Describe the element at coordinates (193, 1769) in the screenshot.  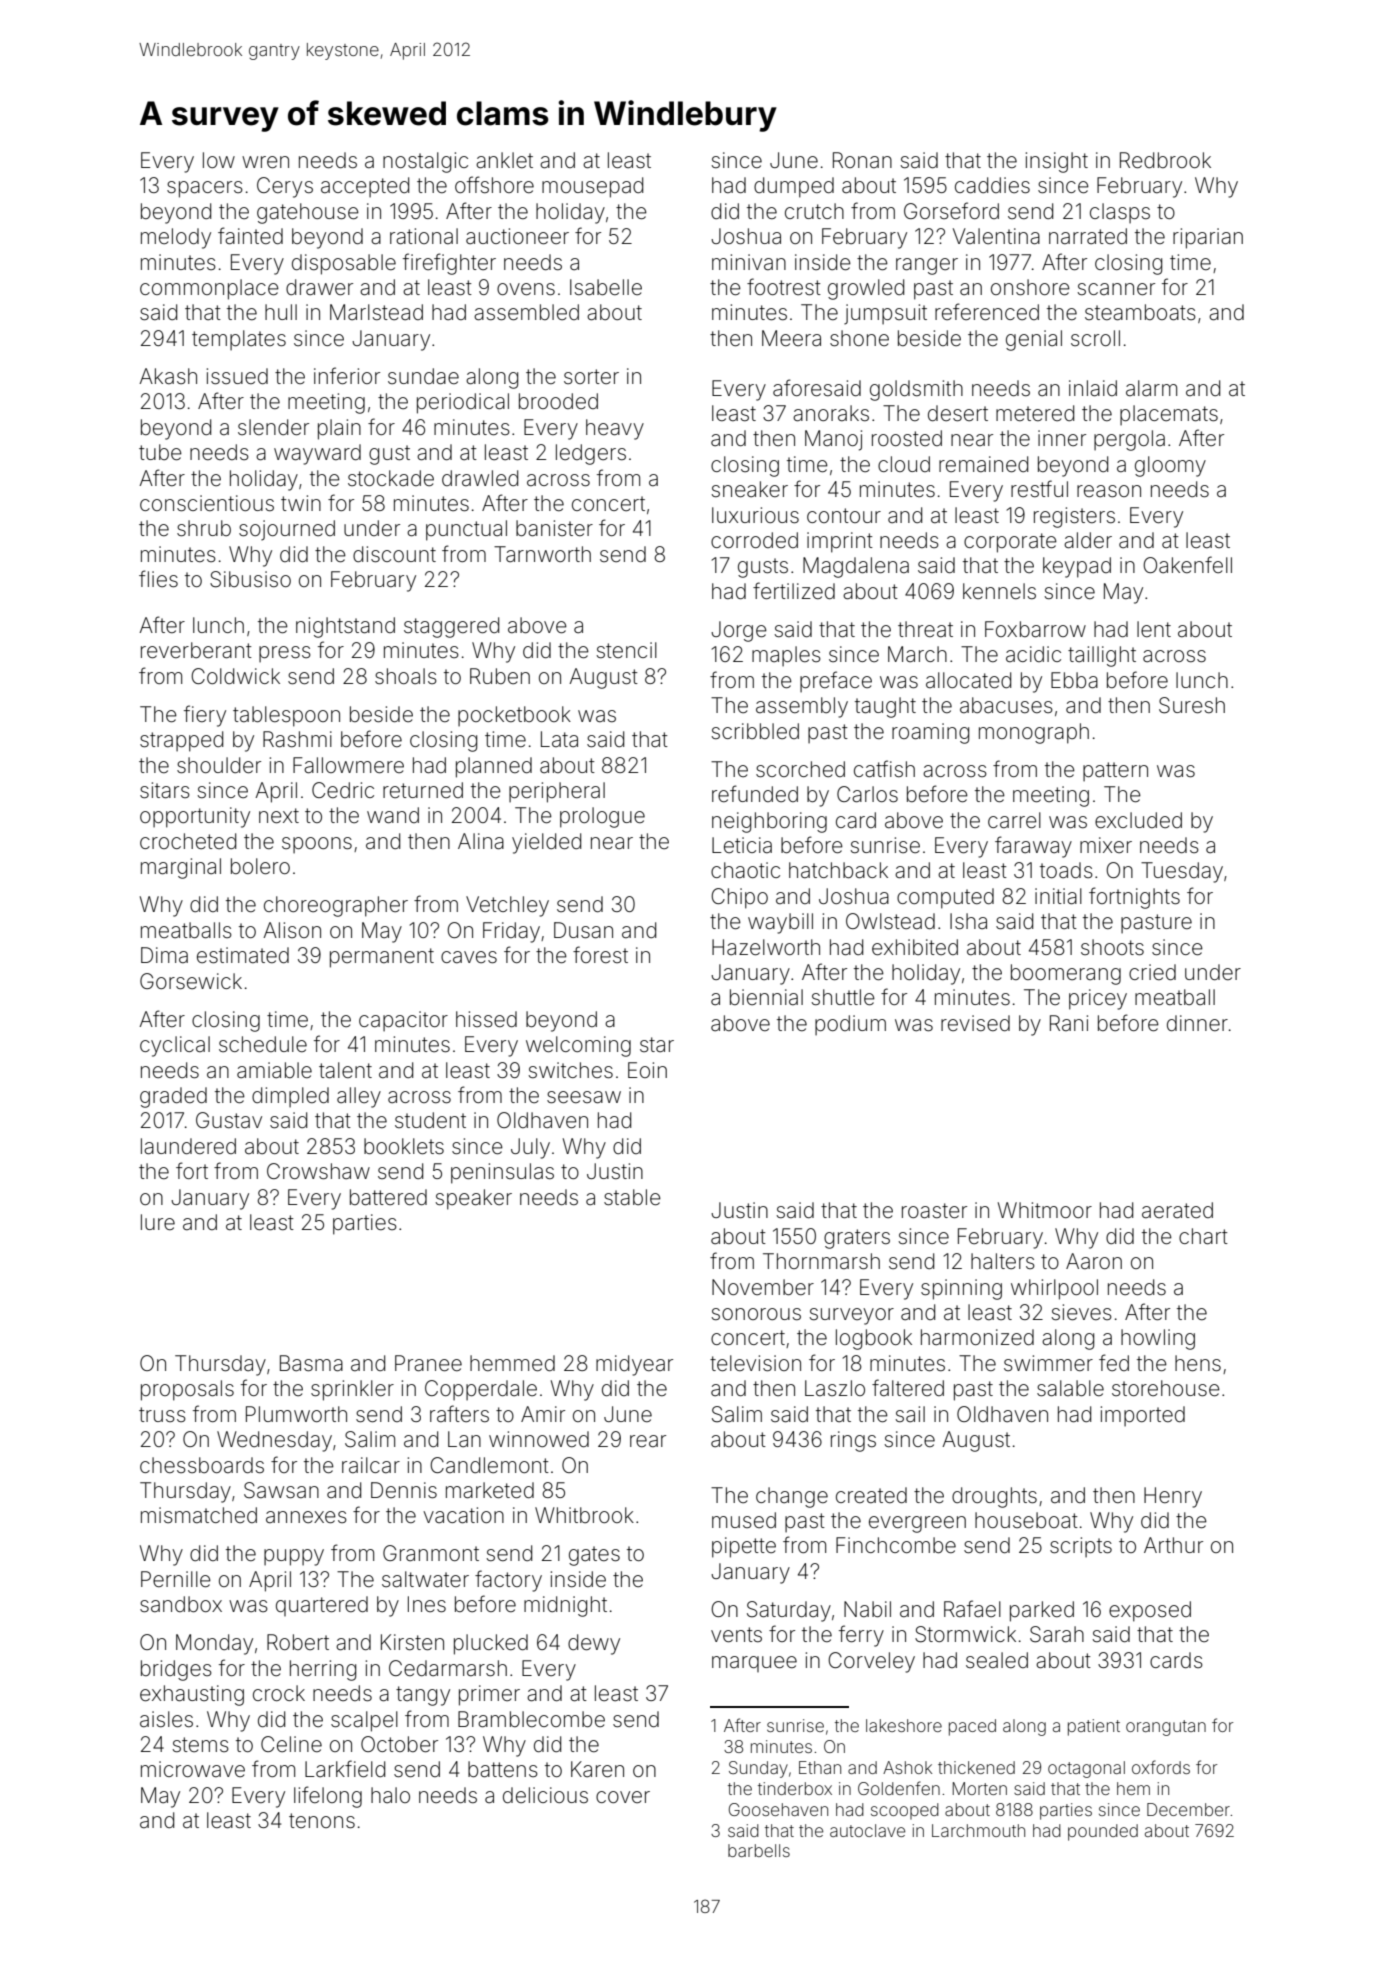
I see `microwave` at that location.
